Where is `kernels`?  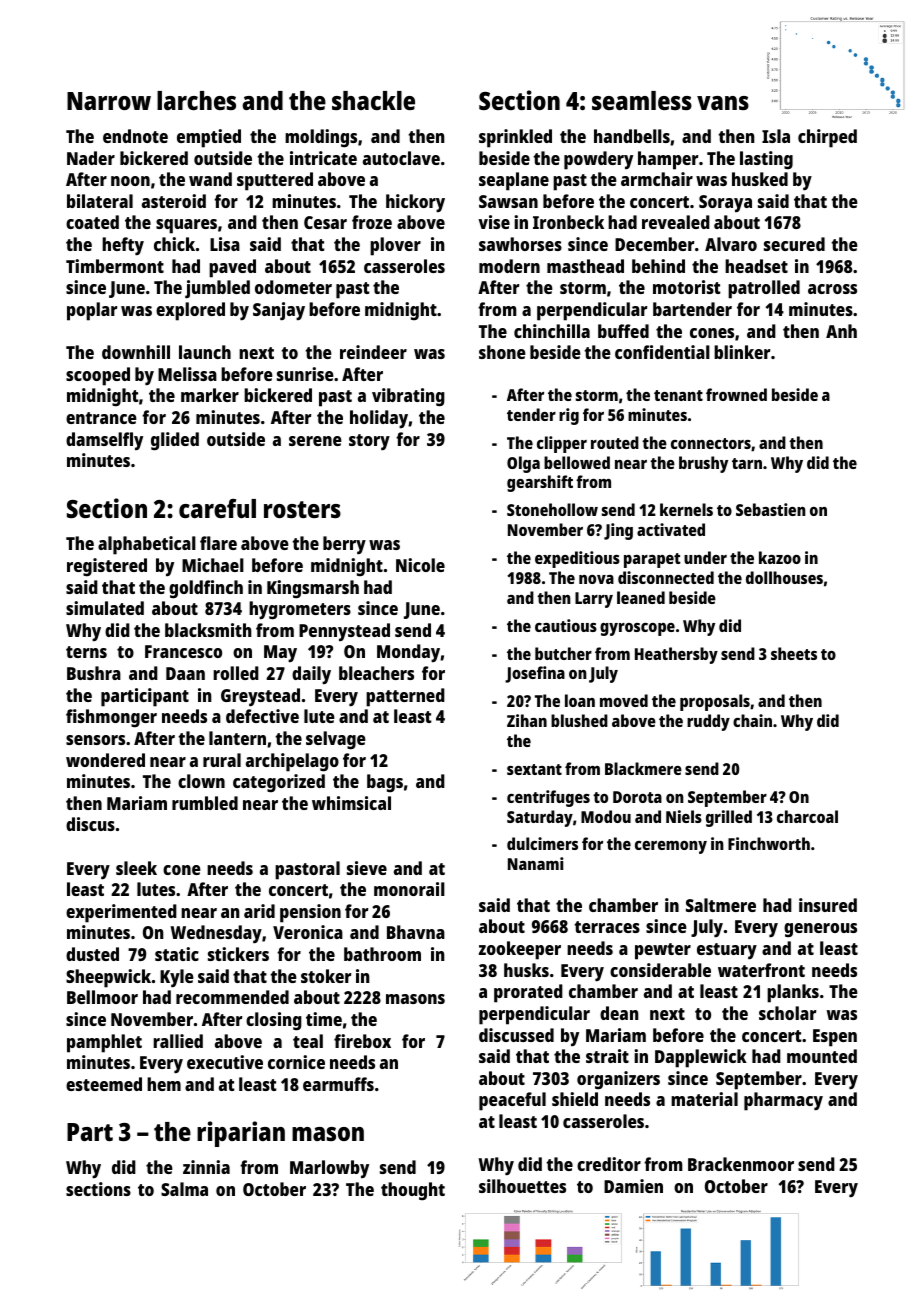 kernels is located at coordinates (686, 509).
